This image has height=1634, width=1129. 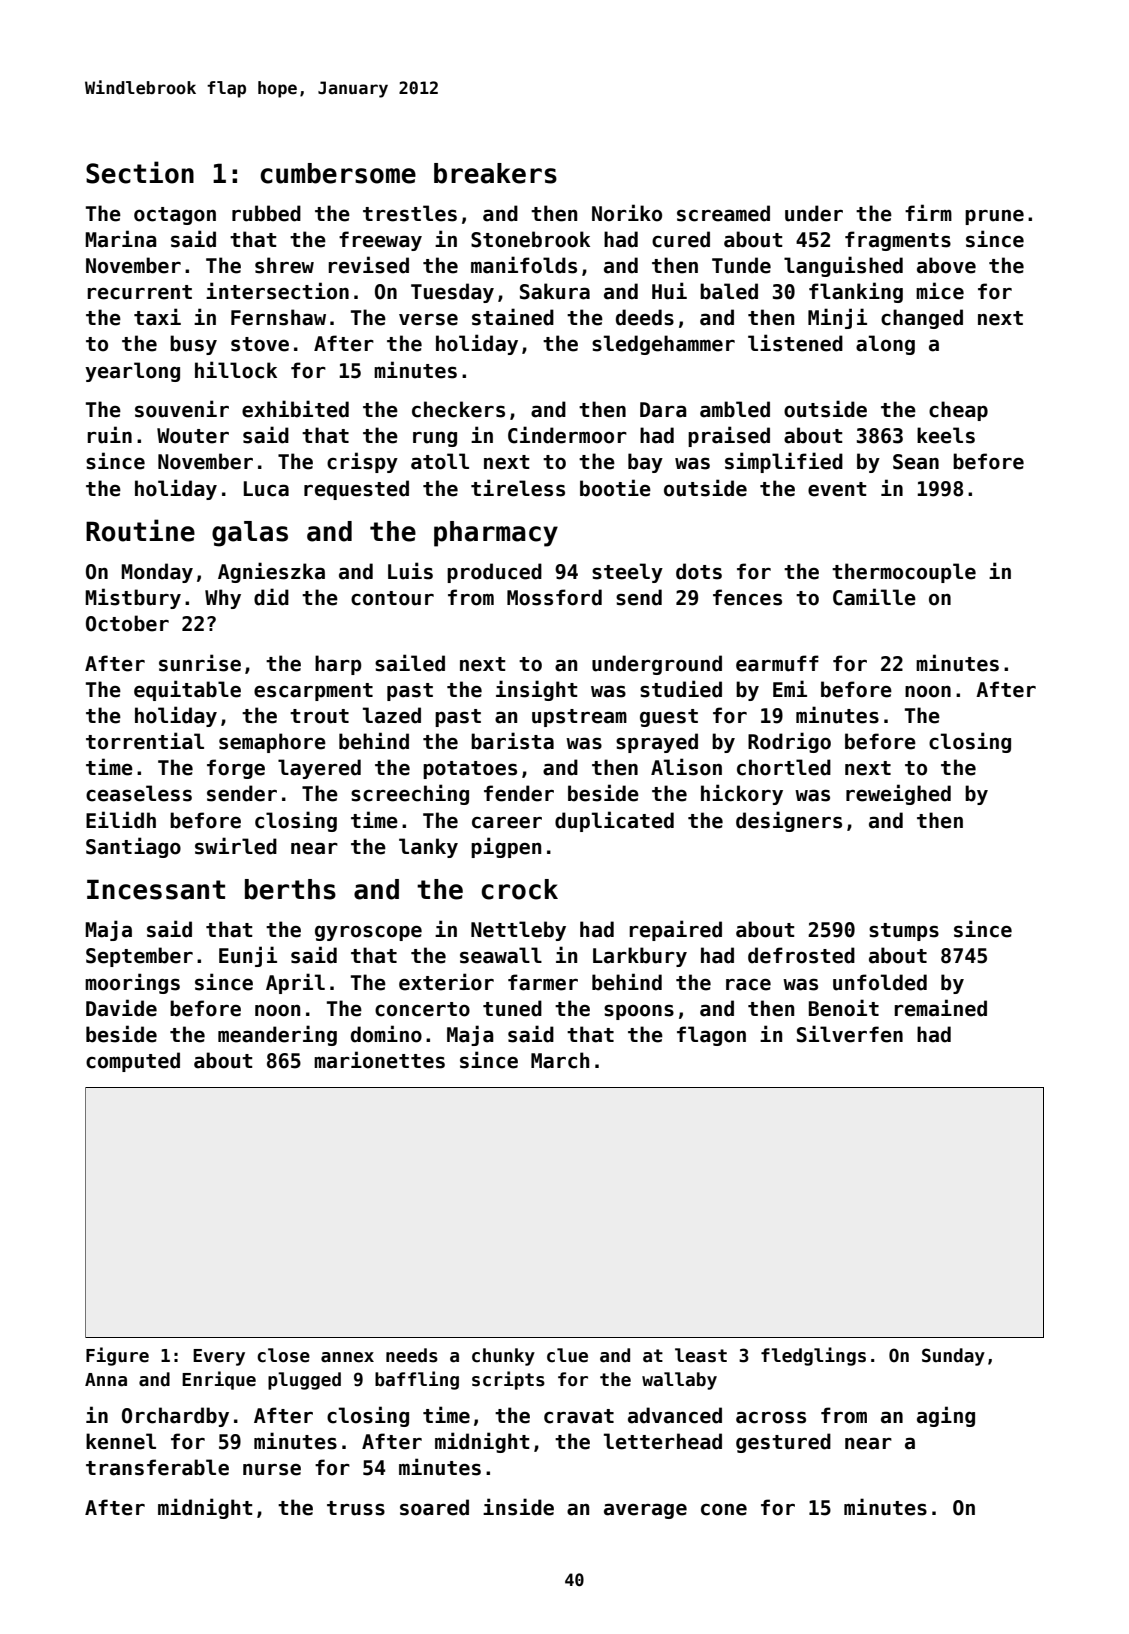 What do you see at coordinates (271, 572) in the image?
I see `Agnieszka` at bounding box center [271, 572].
